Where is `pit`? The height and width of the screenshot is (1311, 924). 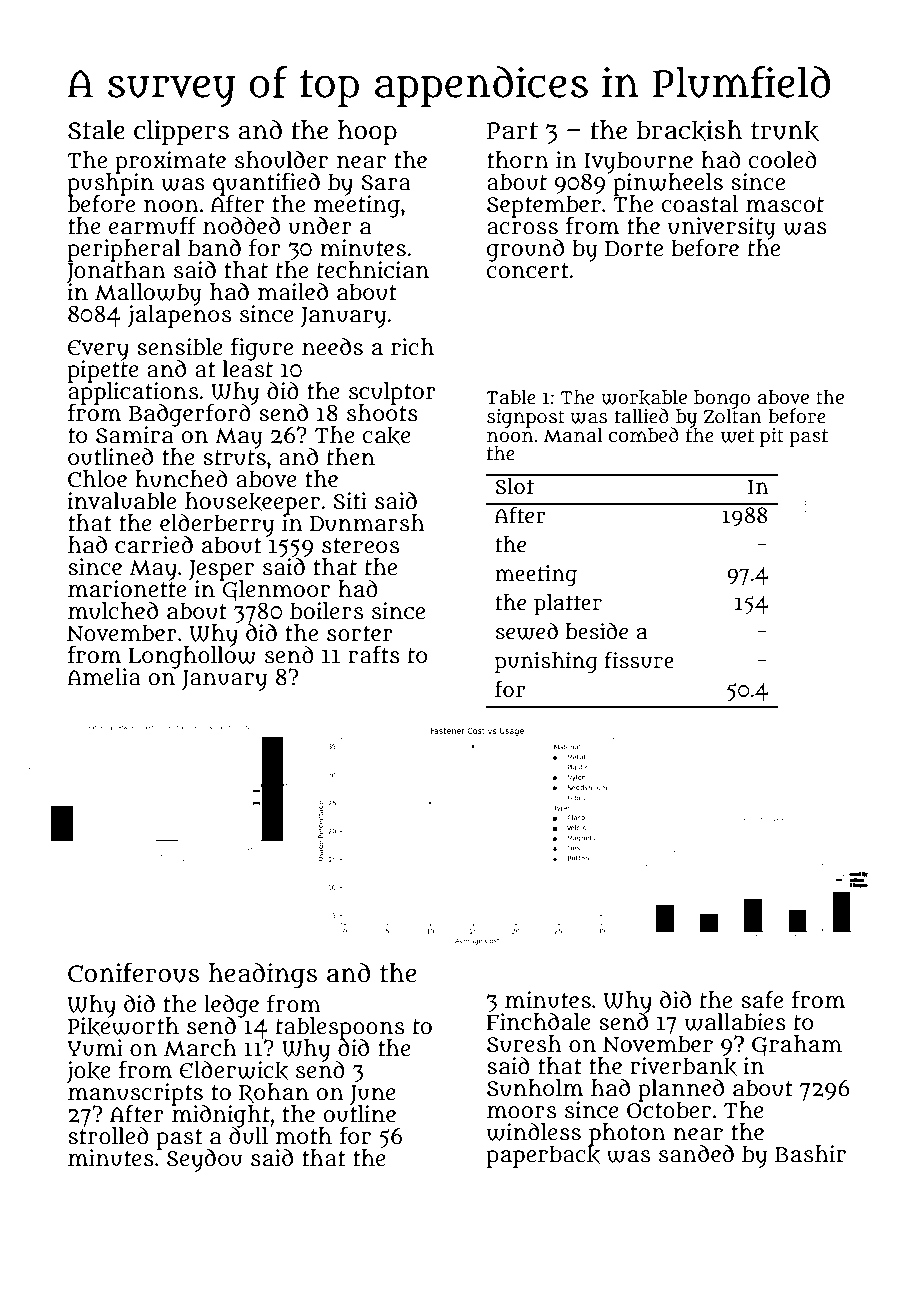 pit is located at coordinates (772, 437).
